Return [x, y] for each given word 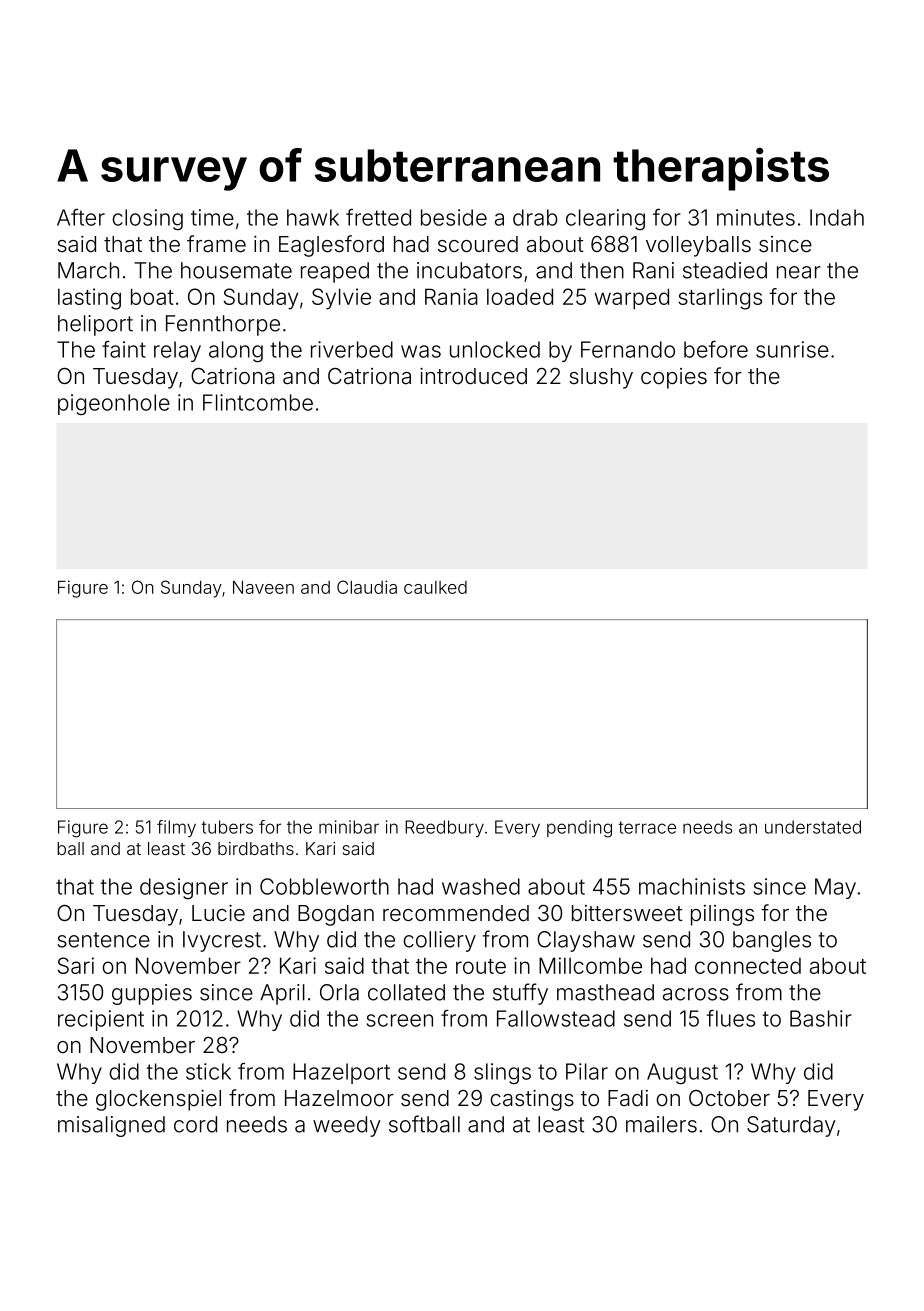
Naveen [263, 587]
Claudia [367, 587]
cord [195, 1124]
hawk [313, 217]
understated [813, 827]
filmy [176, 828]
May [835, 888]
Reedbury [444, 828]
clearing [605, 219]
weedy [347, 1126]
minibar [349, 827]
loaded [520, 296]
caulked [435, 587]
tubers [227, 827]
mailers [661, 1124]
